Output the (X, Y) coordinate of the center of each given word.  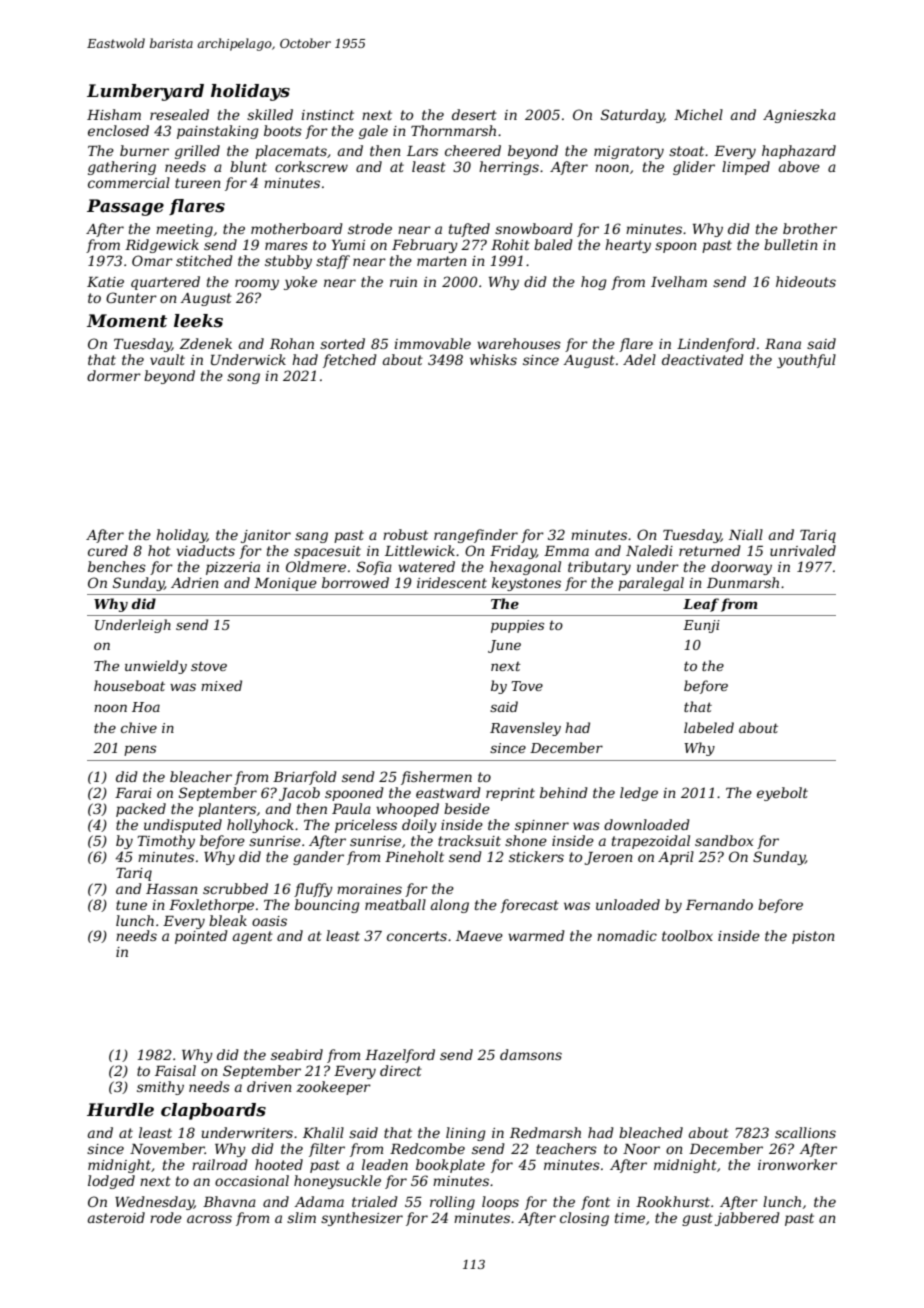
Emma (566, 551)
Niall (746, 534)
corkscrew (311, 166)
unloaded (628, 904)
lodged (111, 1182)
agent (253, 937)
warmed (536, 935)
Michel (698, 114)
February (425, 246)
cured (108, 550)
